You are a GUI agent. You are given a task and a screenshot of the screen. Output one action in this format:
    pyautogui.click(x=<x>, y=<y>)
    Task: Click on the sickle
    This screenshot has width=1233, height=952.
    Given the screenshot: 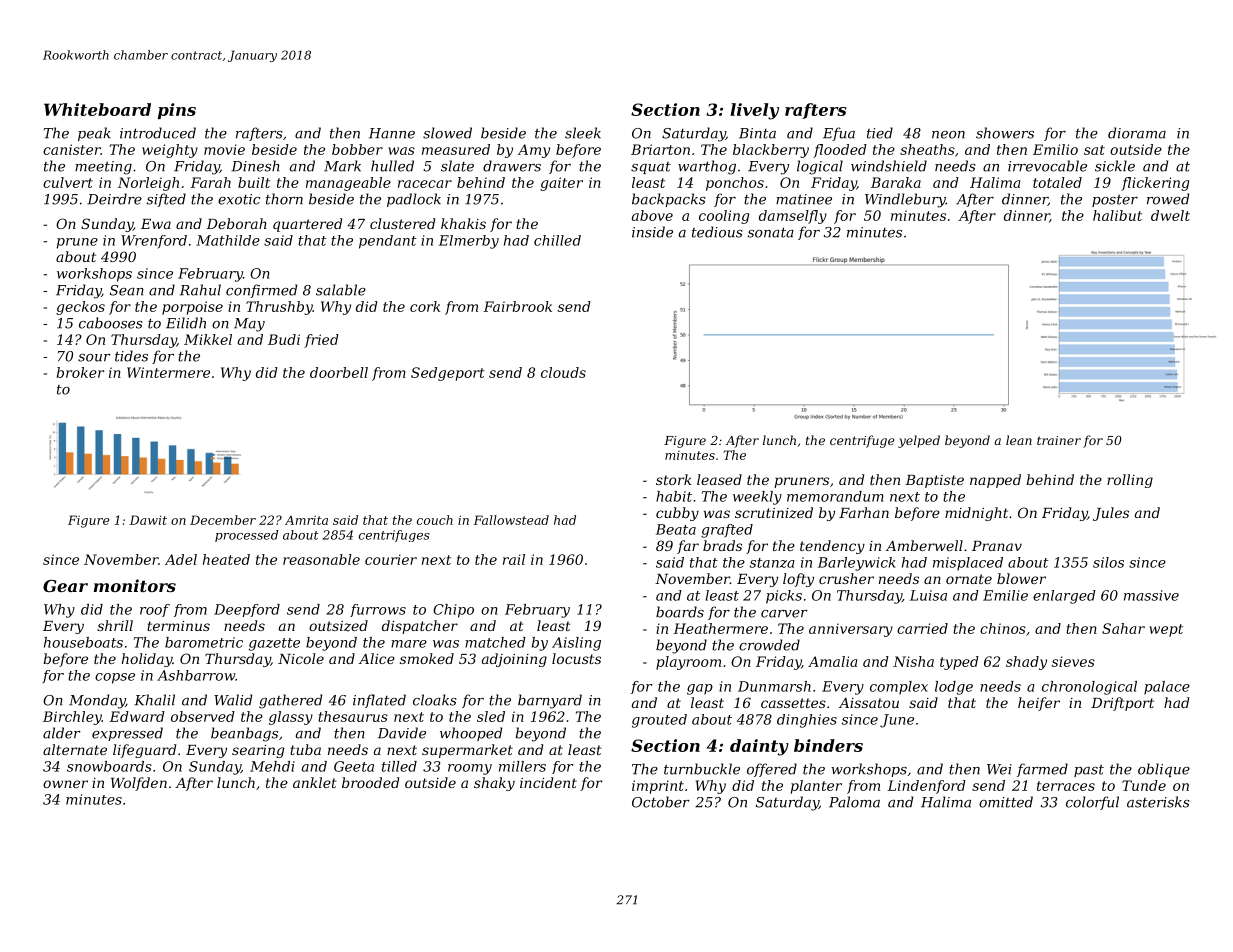 What is the action you would take?
    pyautogui.click(x=1115, y=166)
